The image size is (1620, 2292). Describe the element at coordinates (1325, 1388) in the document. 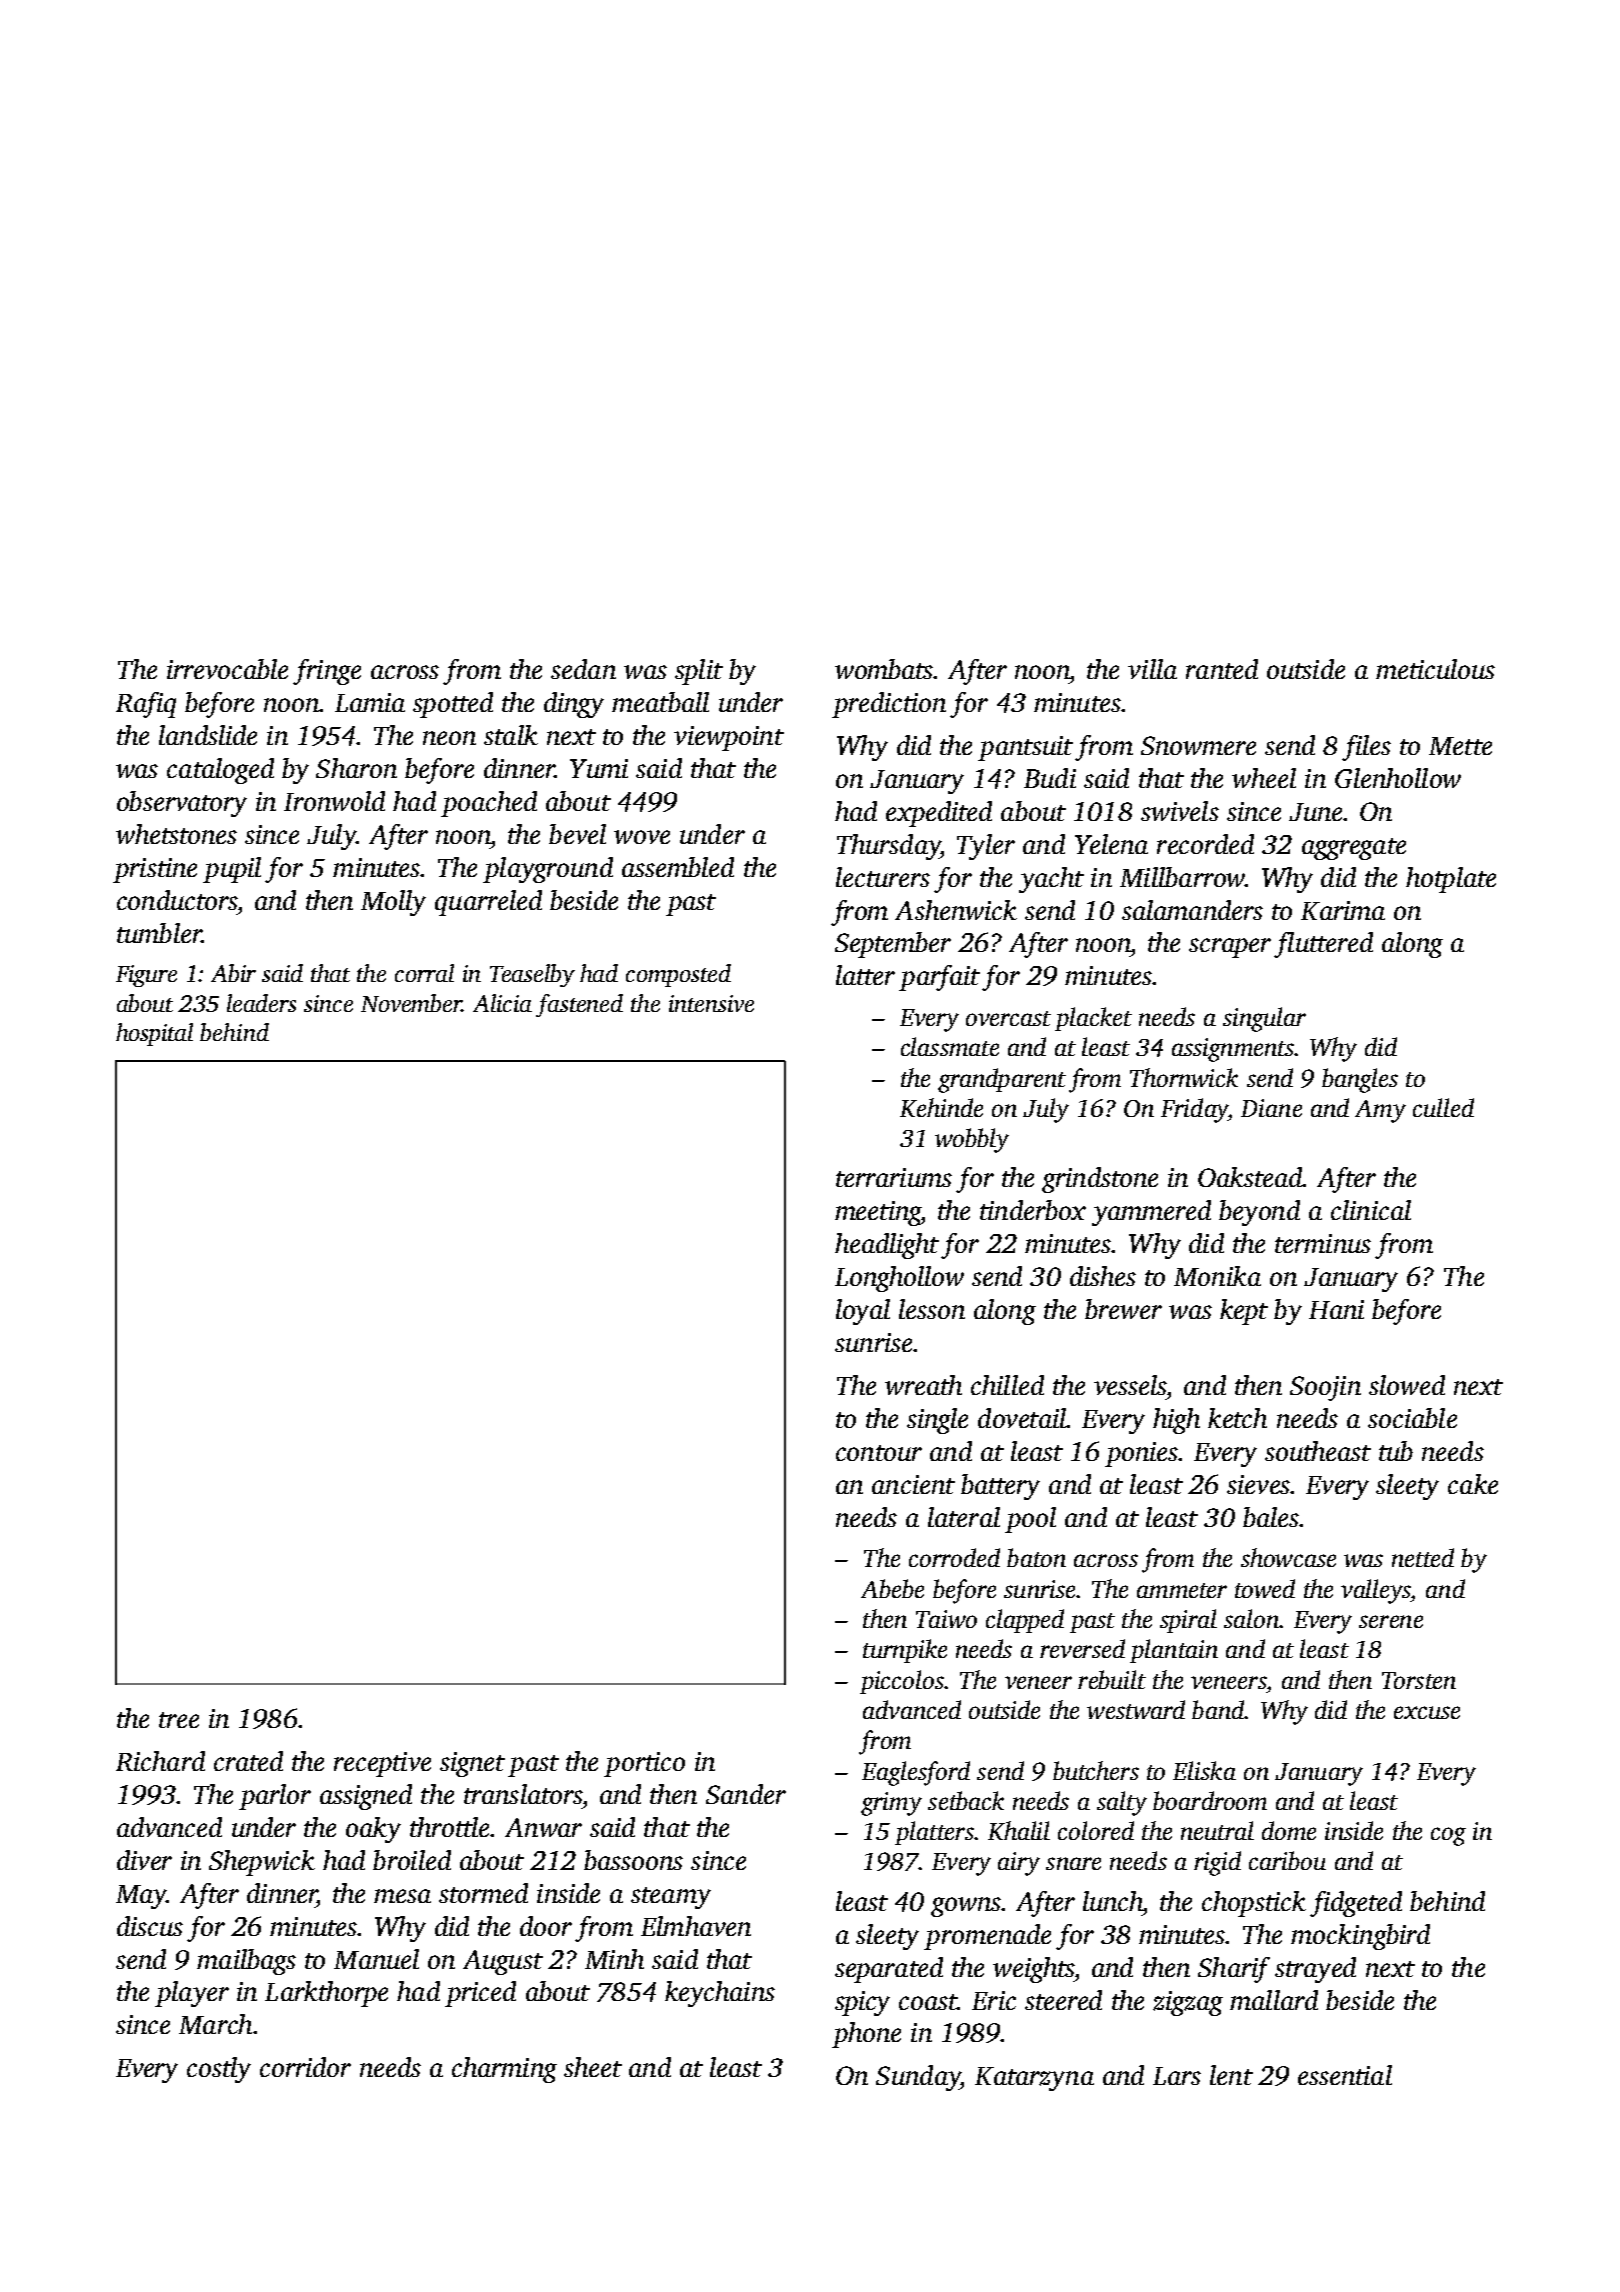

I see `Soojin` at that location.
